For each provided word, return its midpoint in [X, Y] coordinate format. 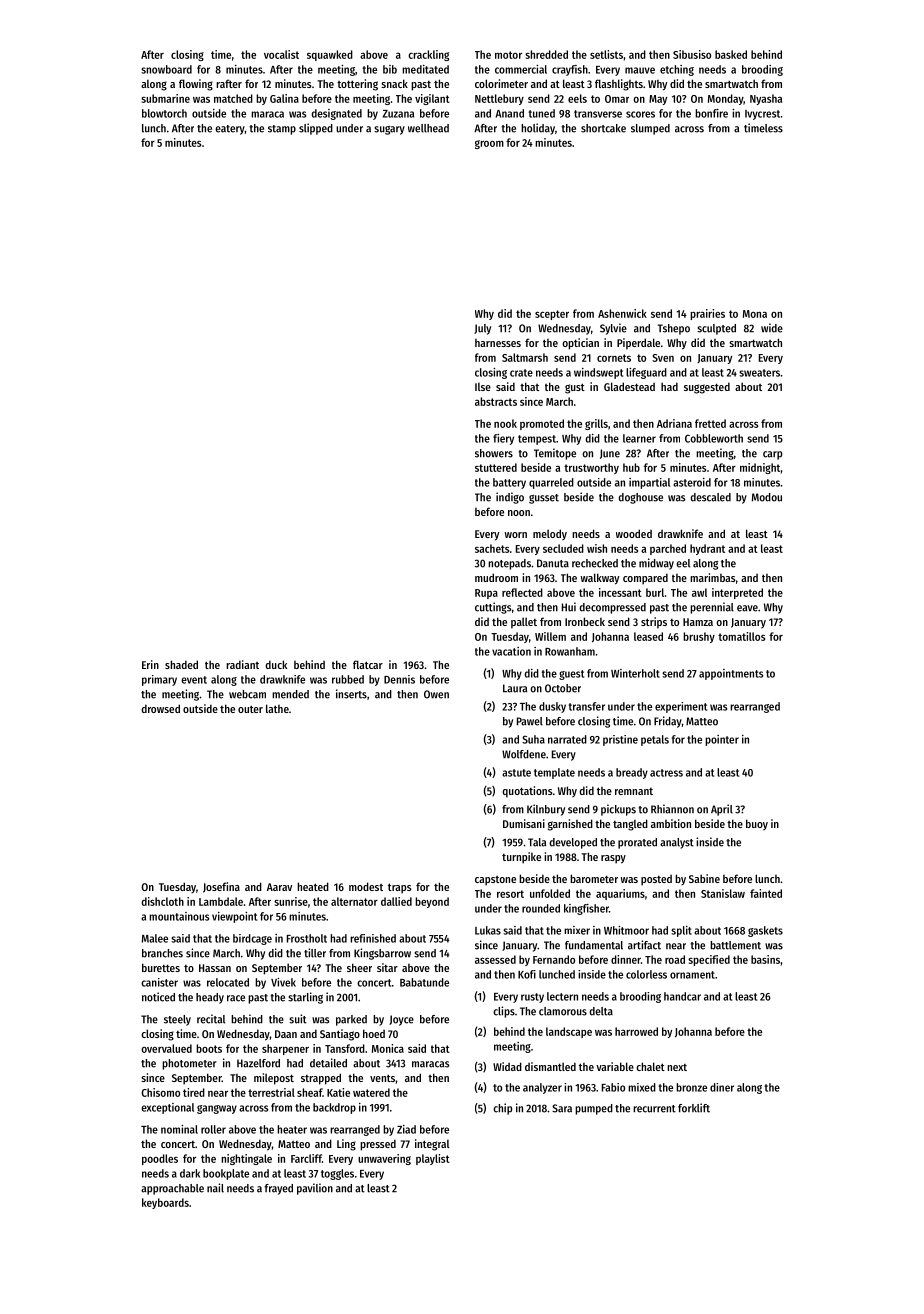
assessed [495, 959]
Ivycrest [762, 115]
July [482, 329]
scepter [552, 315]
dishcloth [162, 901]
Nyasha [766, 99]
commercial [521, 69]
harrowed [636, 1031]
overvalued [166, 1048]
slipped [316, 129]
